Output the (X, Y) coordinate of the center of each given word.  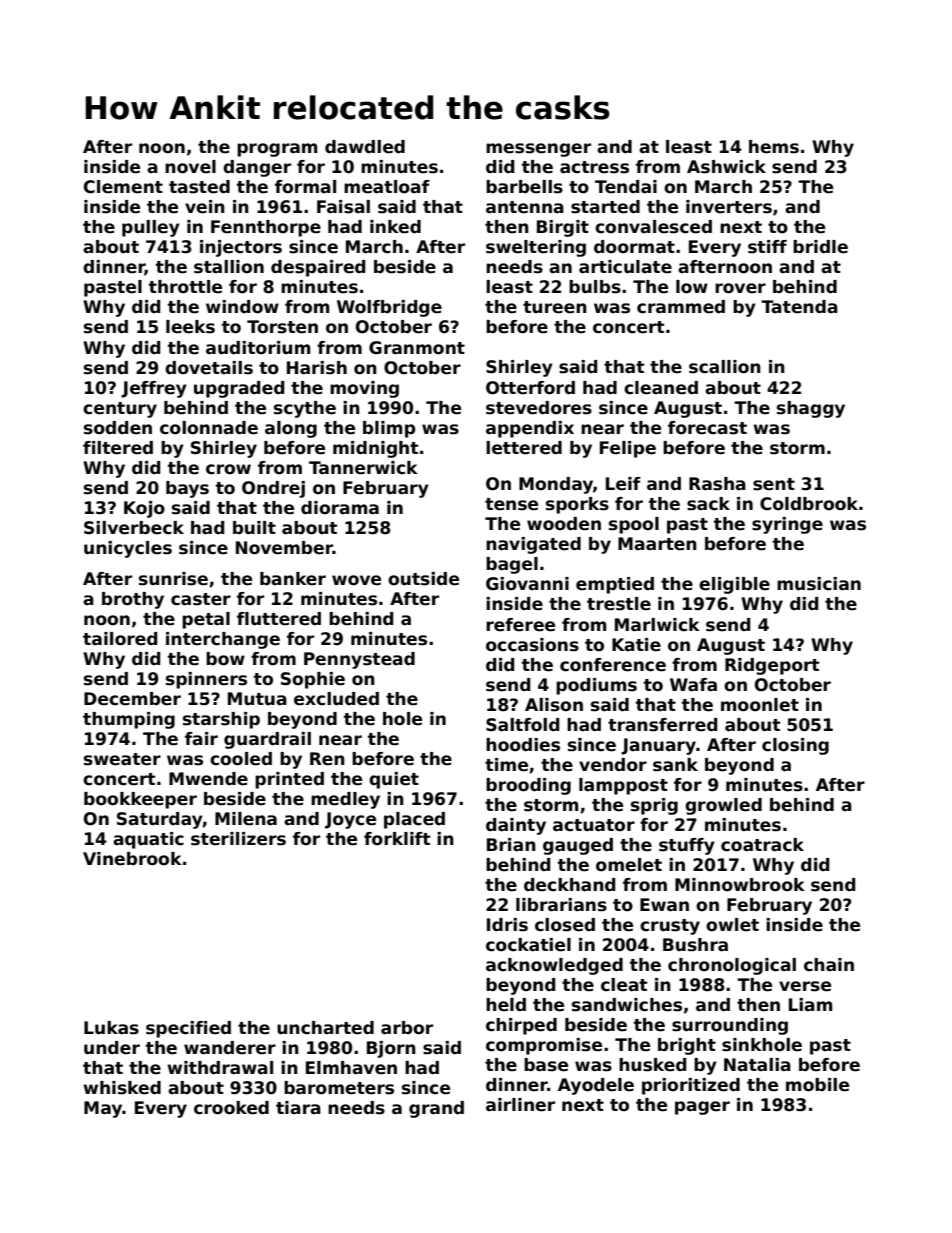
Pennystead (359, 660)
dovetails (209, 368)
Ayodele (596, 1086)
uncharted (325, 1028)
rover (740, 288)
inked (395, 227)
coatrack (762, 845)
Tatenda (799, 307)
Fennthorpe (266, 228)
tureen (555, 307)
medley (345, 800)
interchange (223, 640)
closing (795, 746)
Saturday (160, 820)
